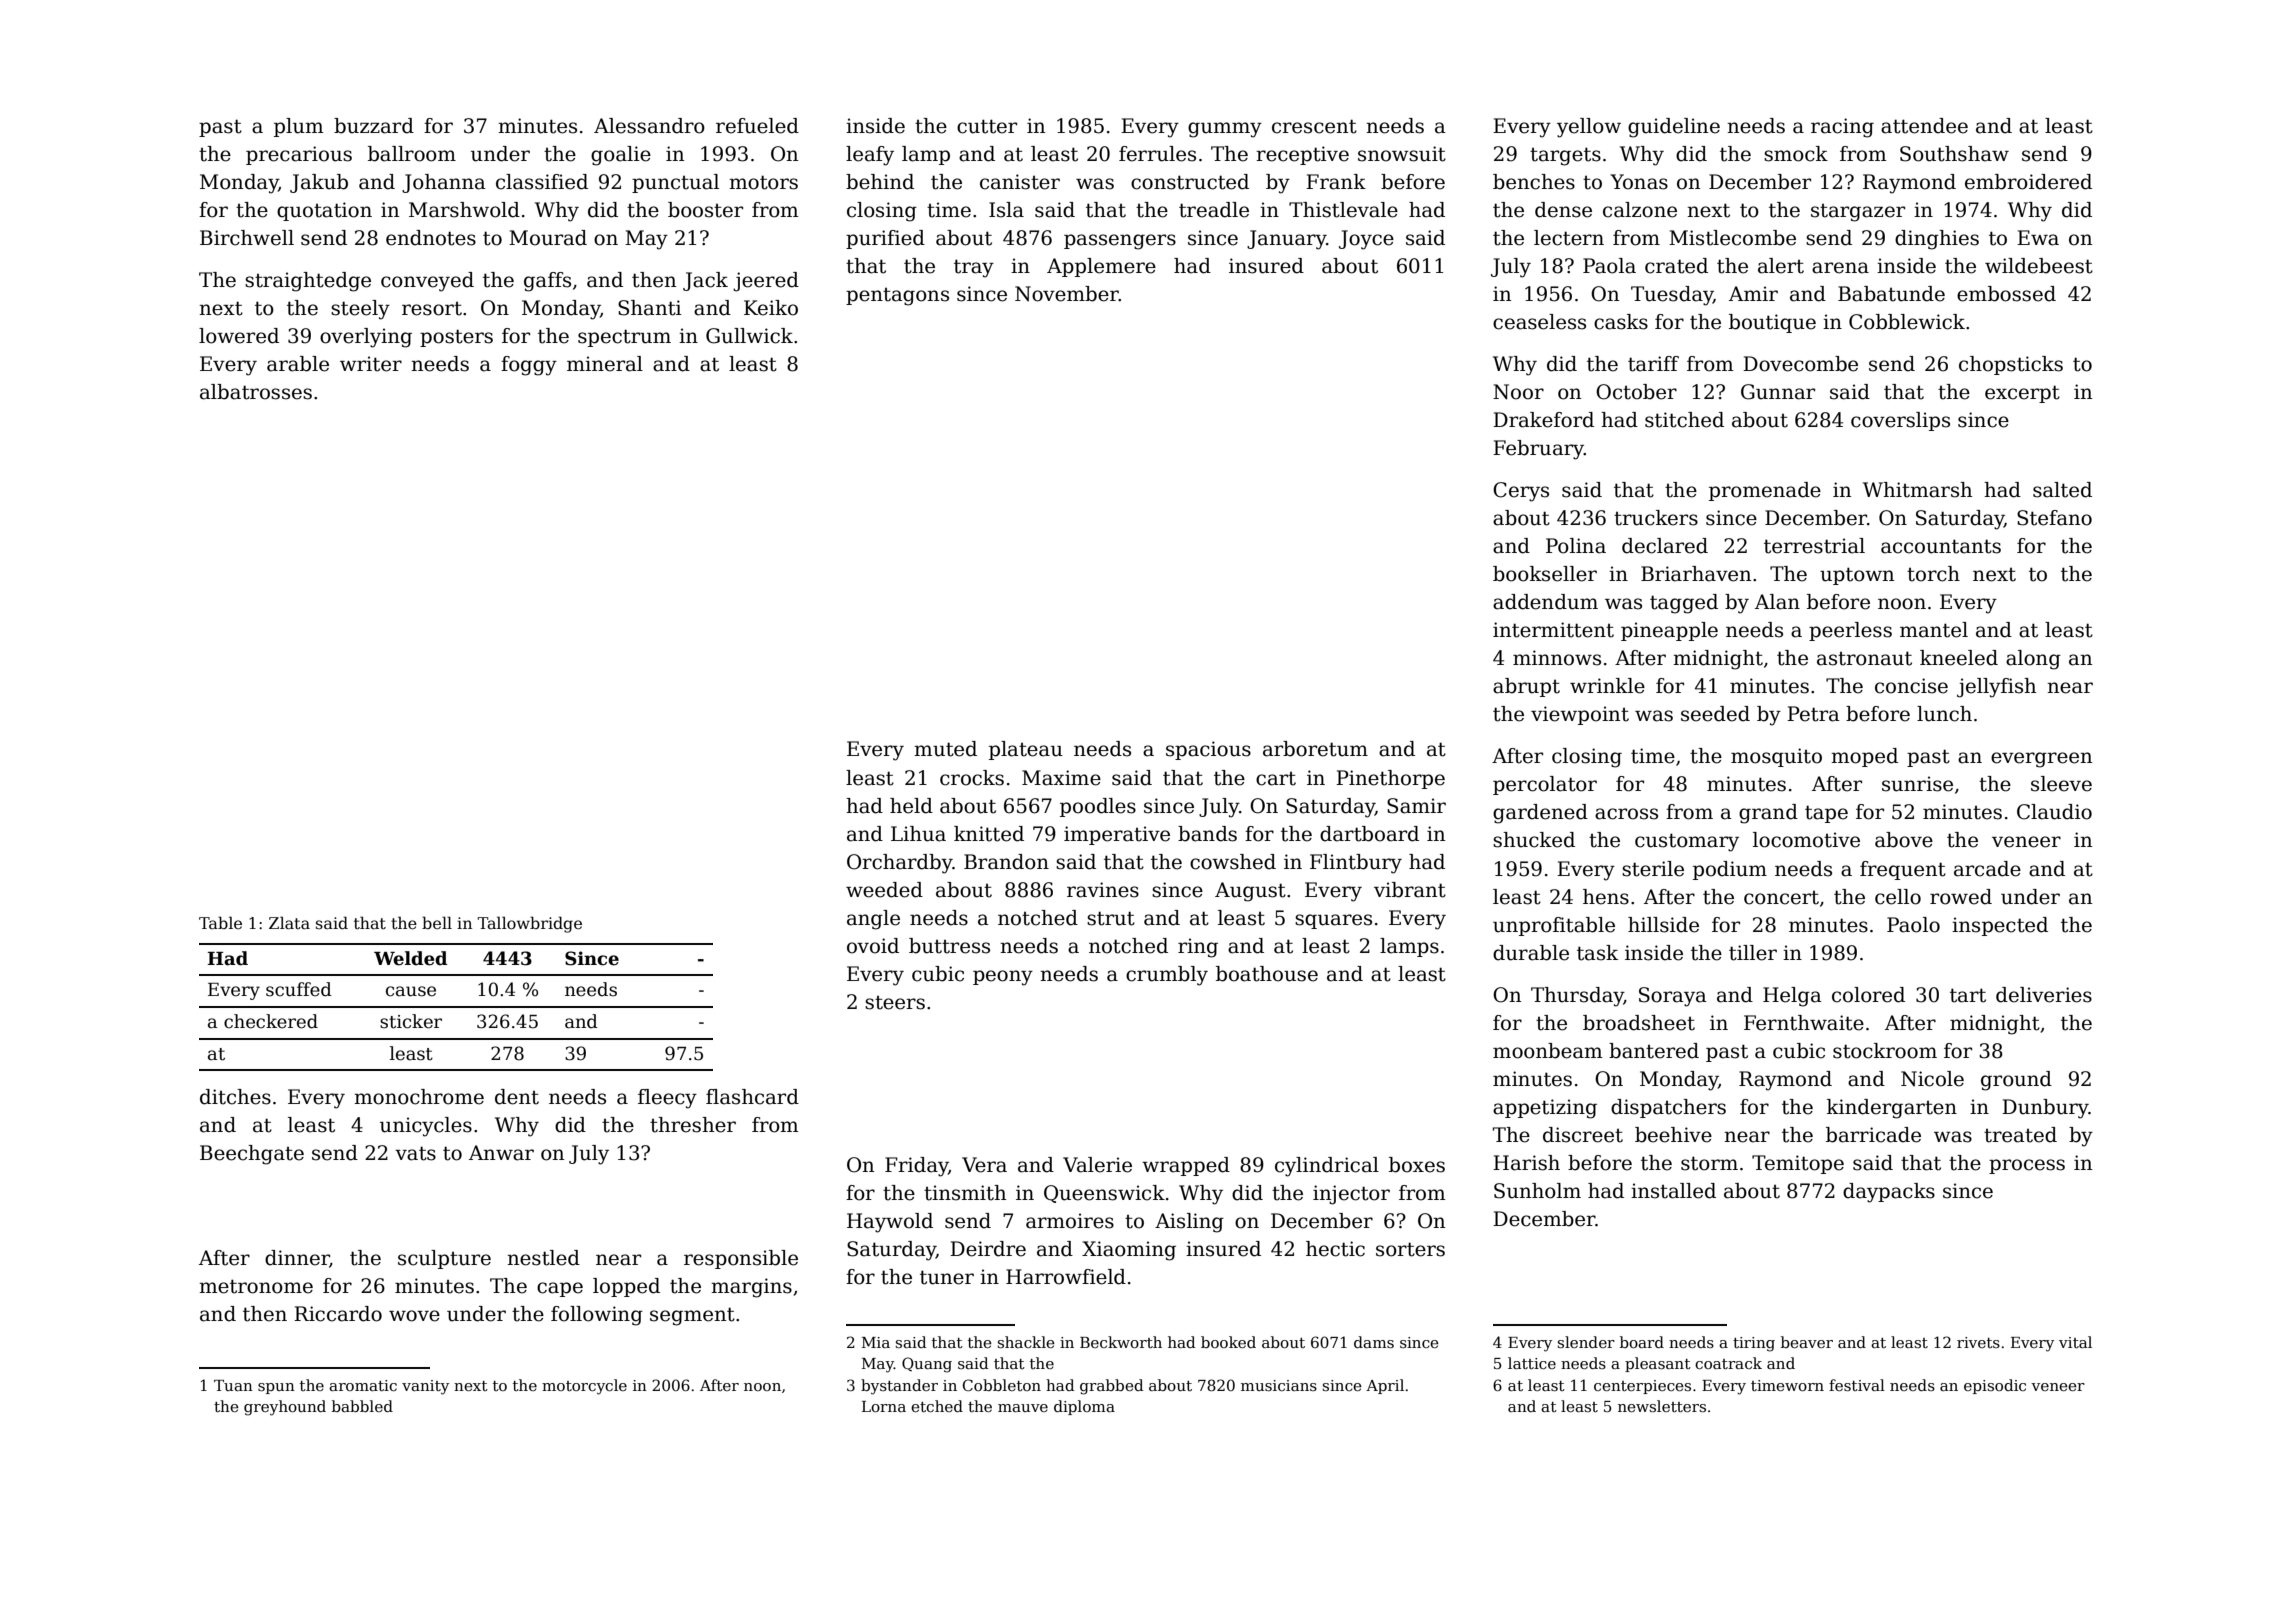 The image size is (2292, 1620). What do you see at coordinates (2020, 1135) in the screenshot?
I see `treated` at bounding box center [2020, 1135].
